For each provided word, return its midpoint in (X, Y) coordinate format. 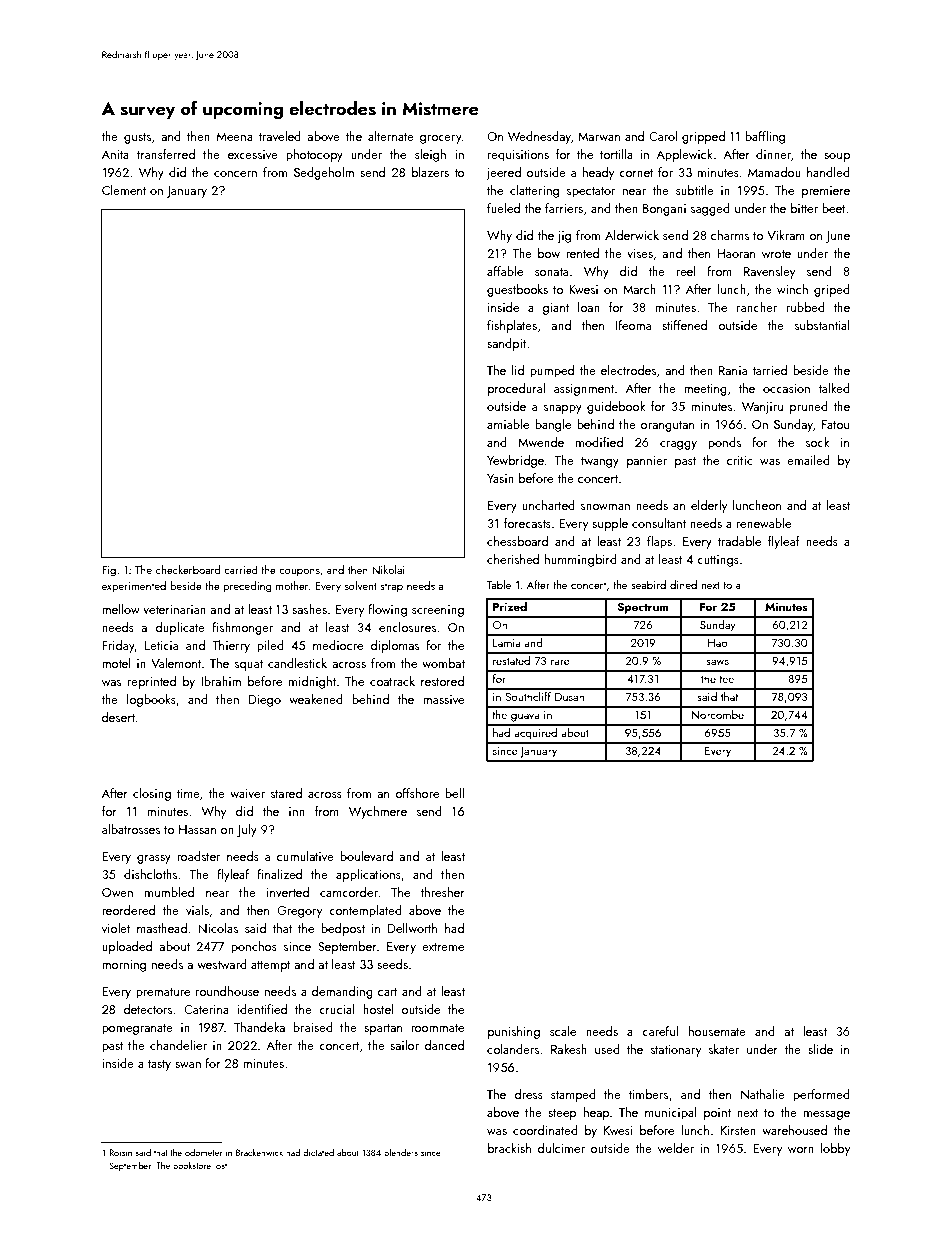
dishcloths (150, 874)
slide (820, 1049)
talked (834, 388)
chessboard (517, 541)
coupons (299, 572)
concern (235, 174)
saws (717, 662)
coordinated (545, 1130)
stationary (676, 1051)
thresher (443, 892)
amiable (508, 424)
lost (220, 1165)
